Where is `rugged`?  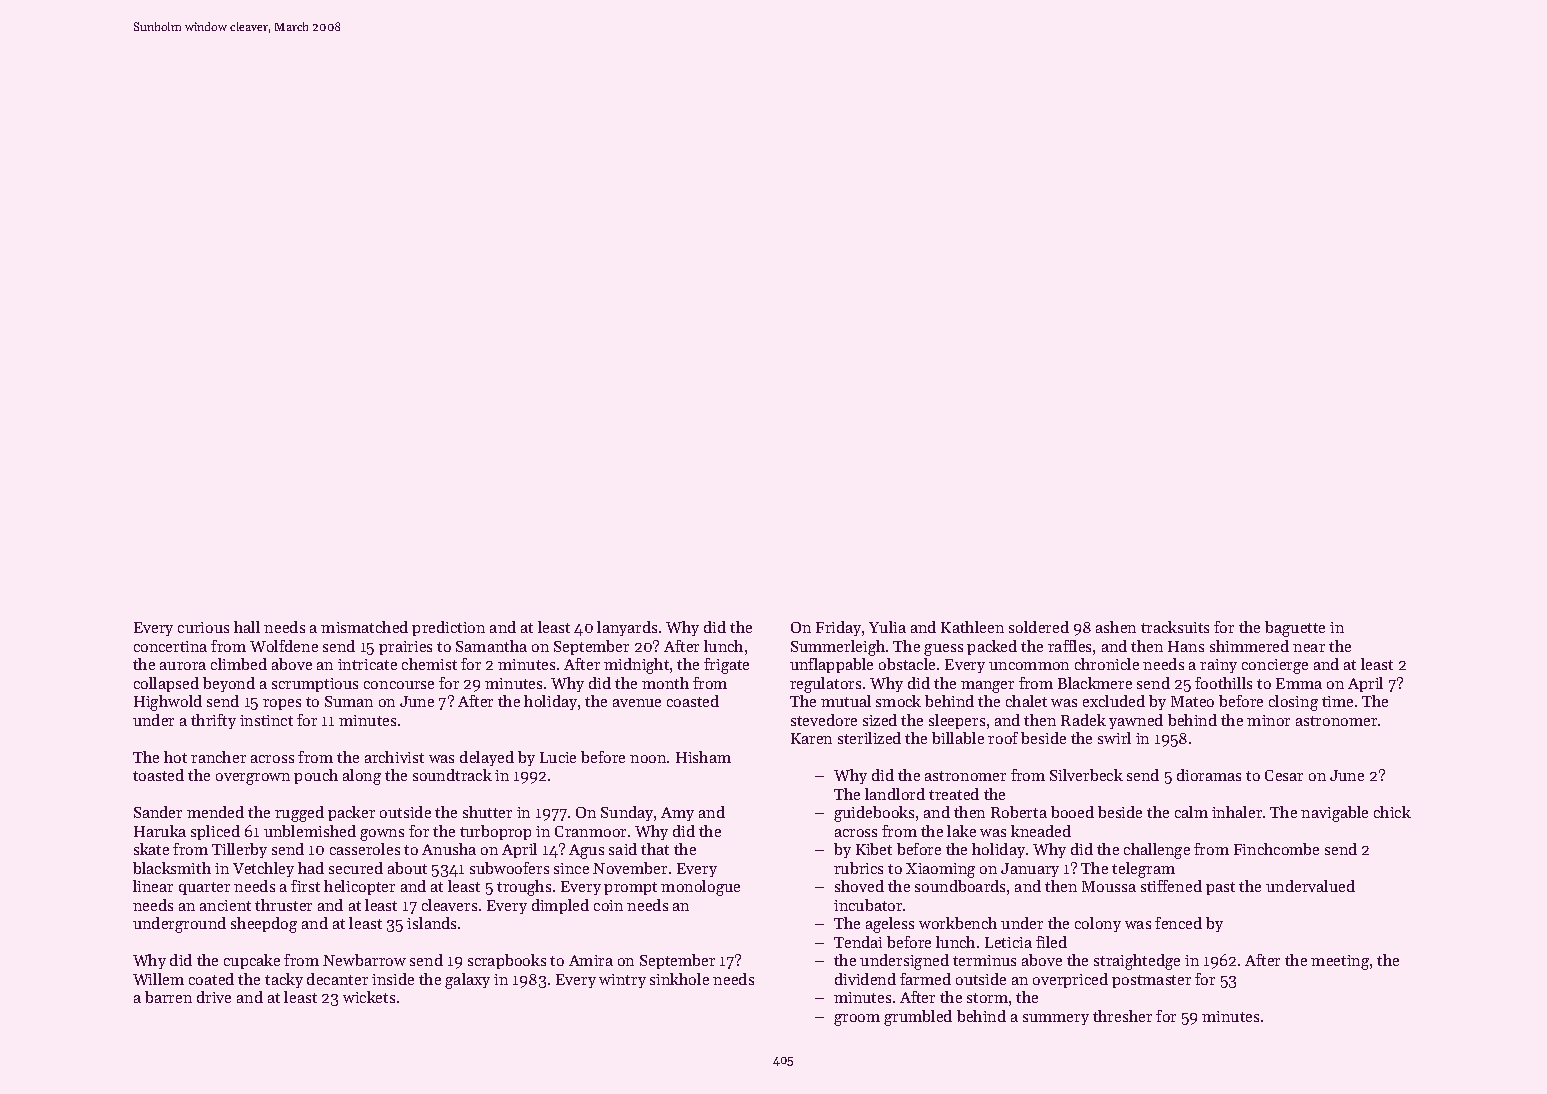 rugged is located at coordinates (299, 814).
